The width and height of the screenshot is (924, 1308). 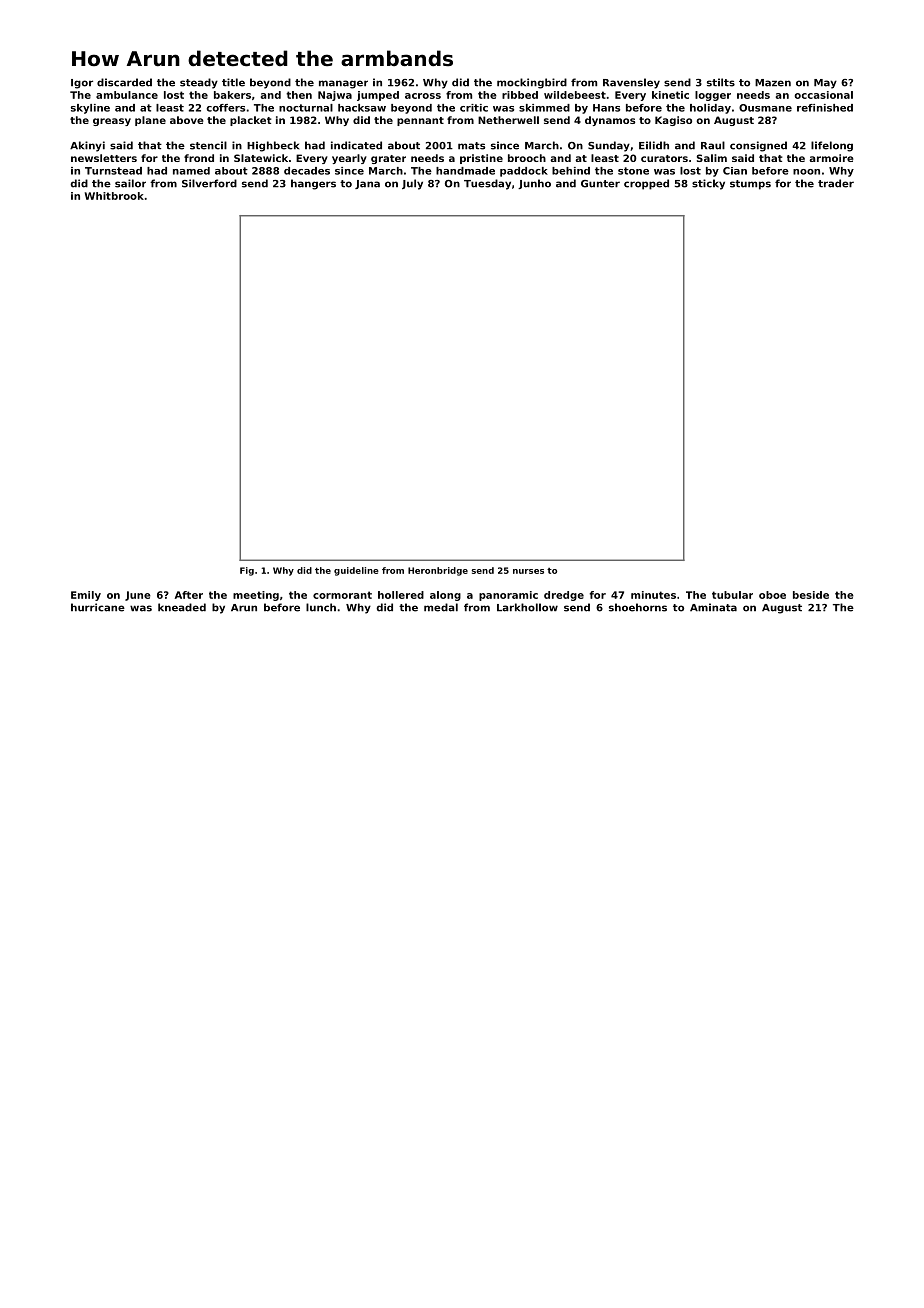 What do you see at coordinates (306, 108) in the screenshot?
I see `nocturnal` at bounding box center [306, 108].
